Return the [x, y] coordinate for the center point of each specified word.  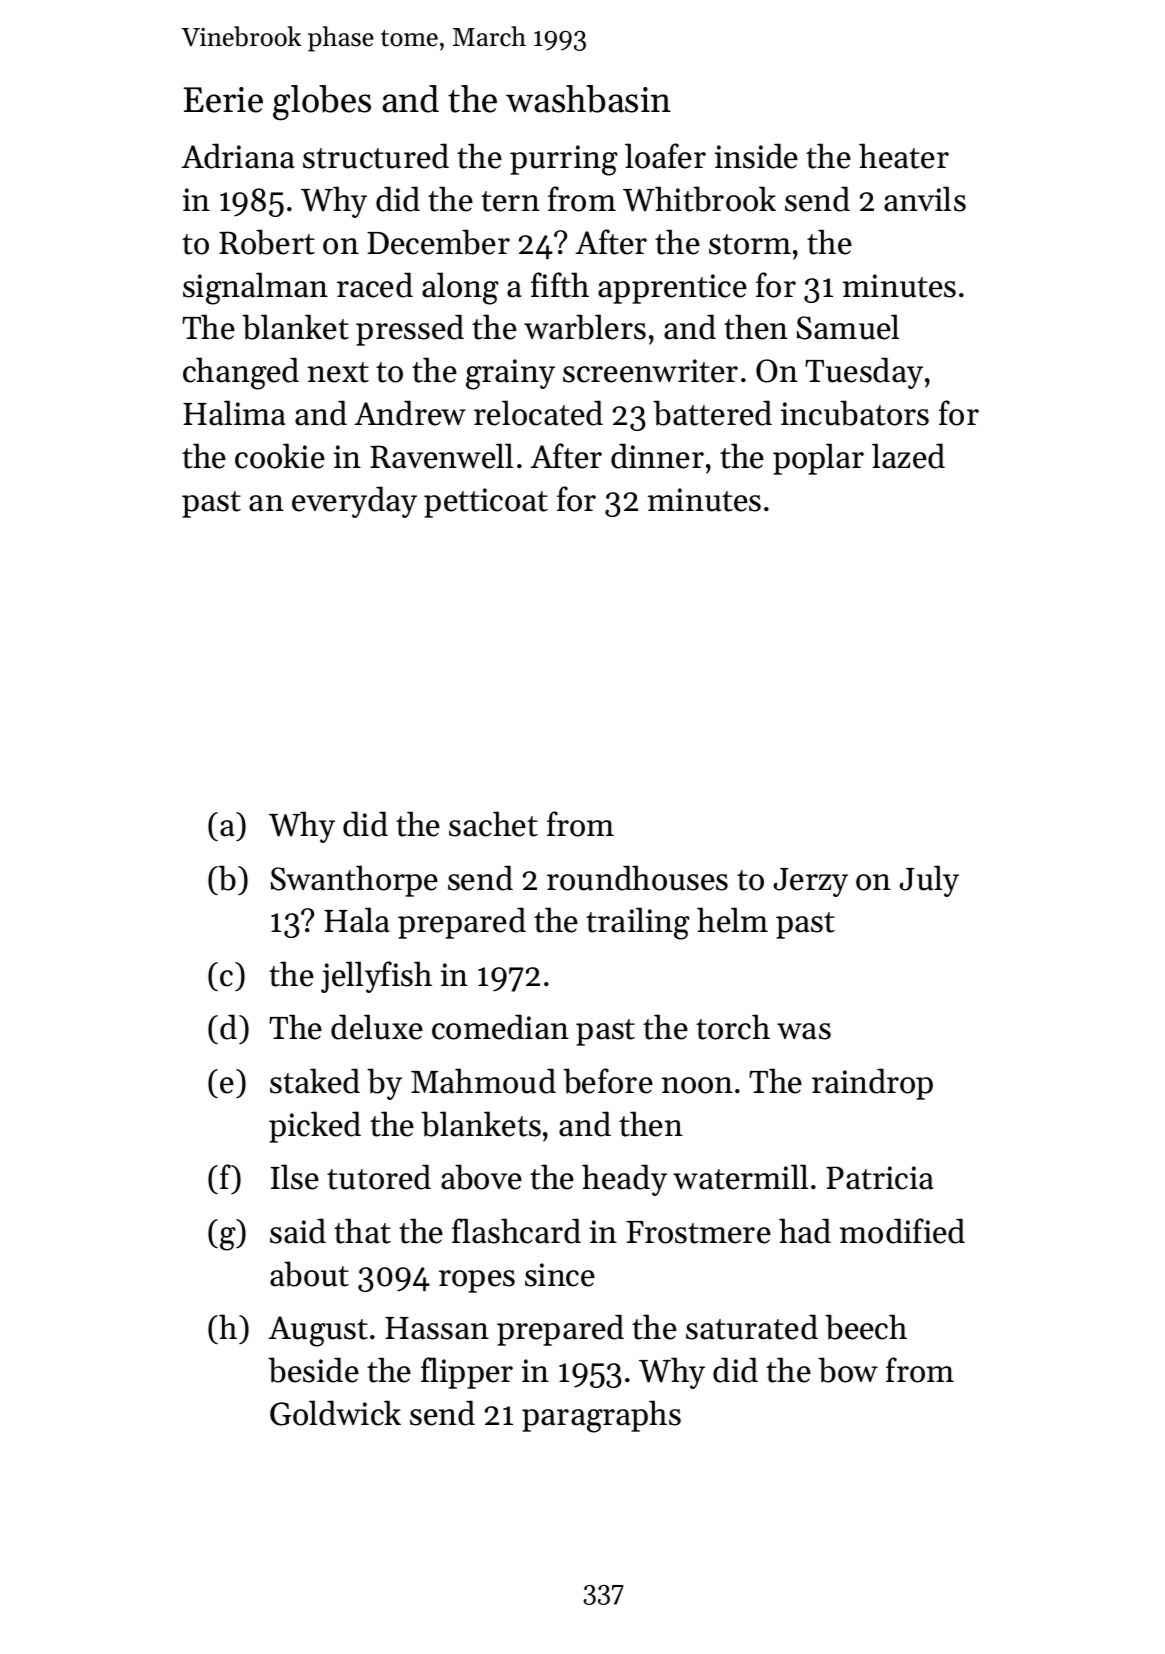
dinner [657, 456]
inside [756, 156]
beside [313, 1370]
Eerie [223, 100]
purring [564, 160]
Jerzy [810, 882]
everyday [354, 502]
